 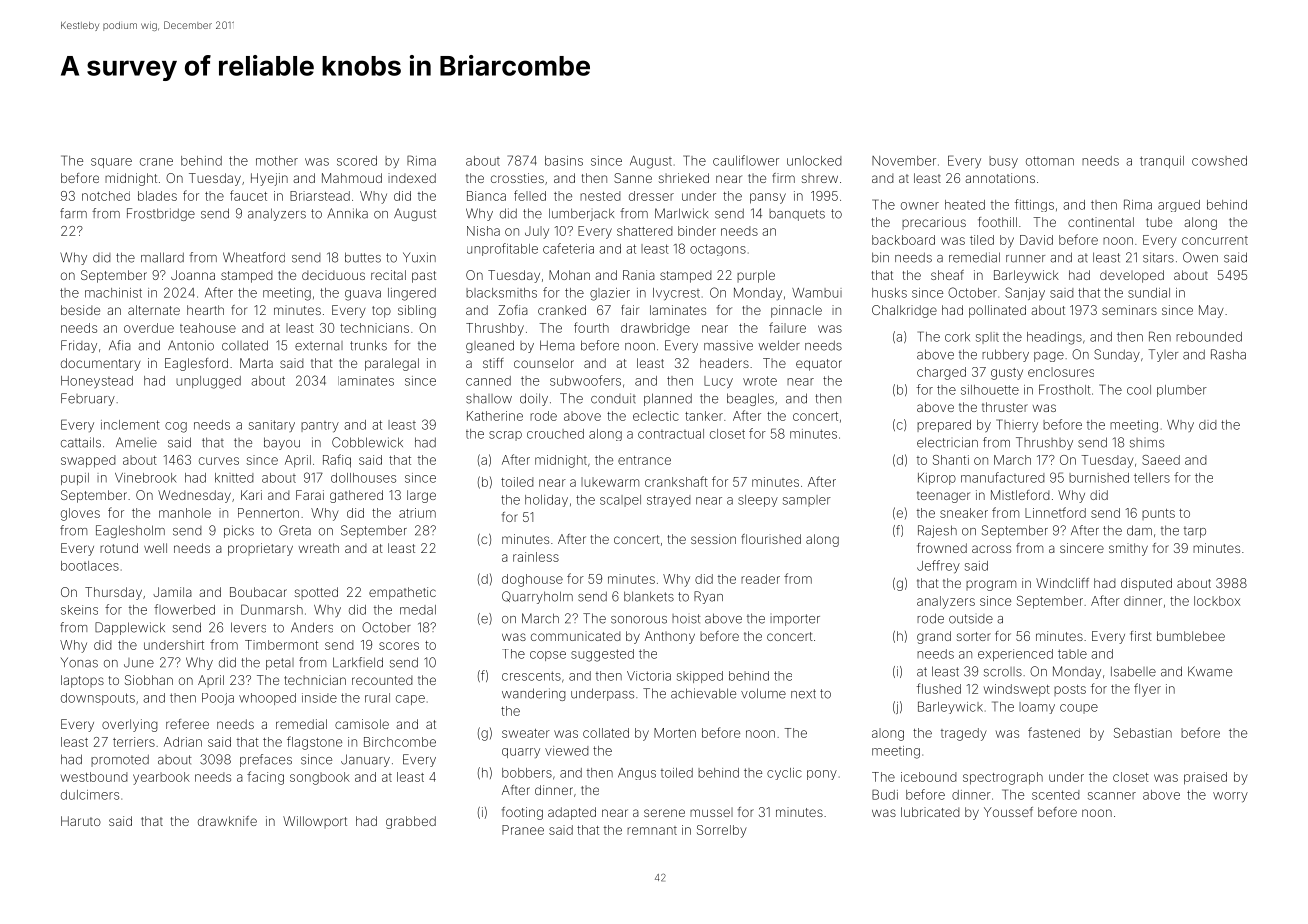 What do you see at coordinates (161, 214) in the screenshot?
I see `Frostbridge` at bounding box center [161, 214].
